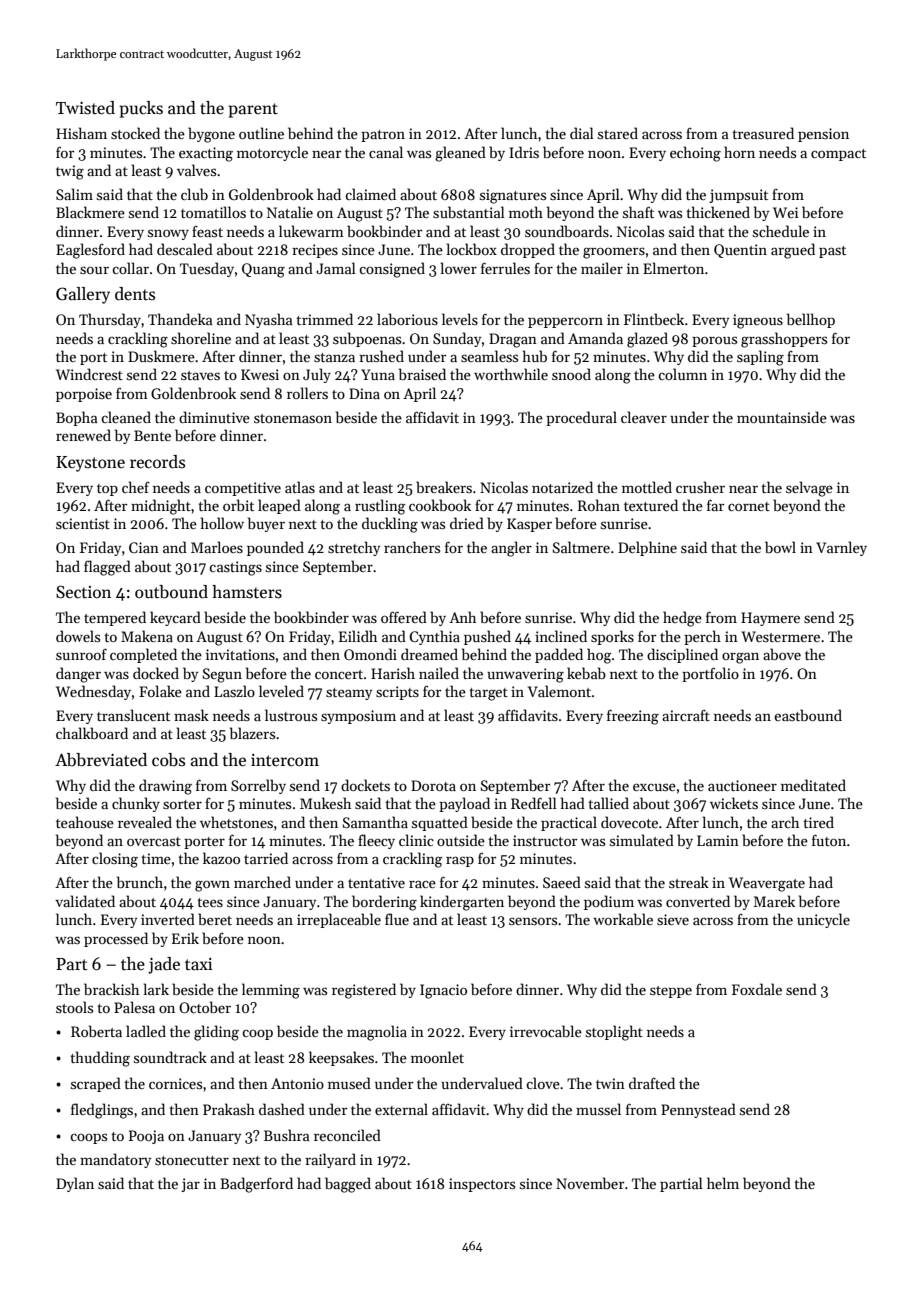  What do you see at coordinates (222, 675) in the screenshot?
I see `Segun` at bounding box center [222, 675].
